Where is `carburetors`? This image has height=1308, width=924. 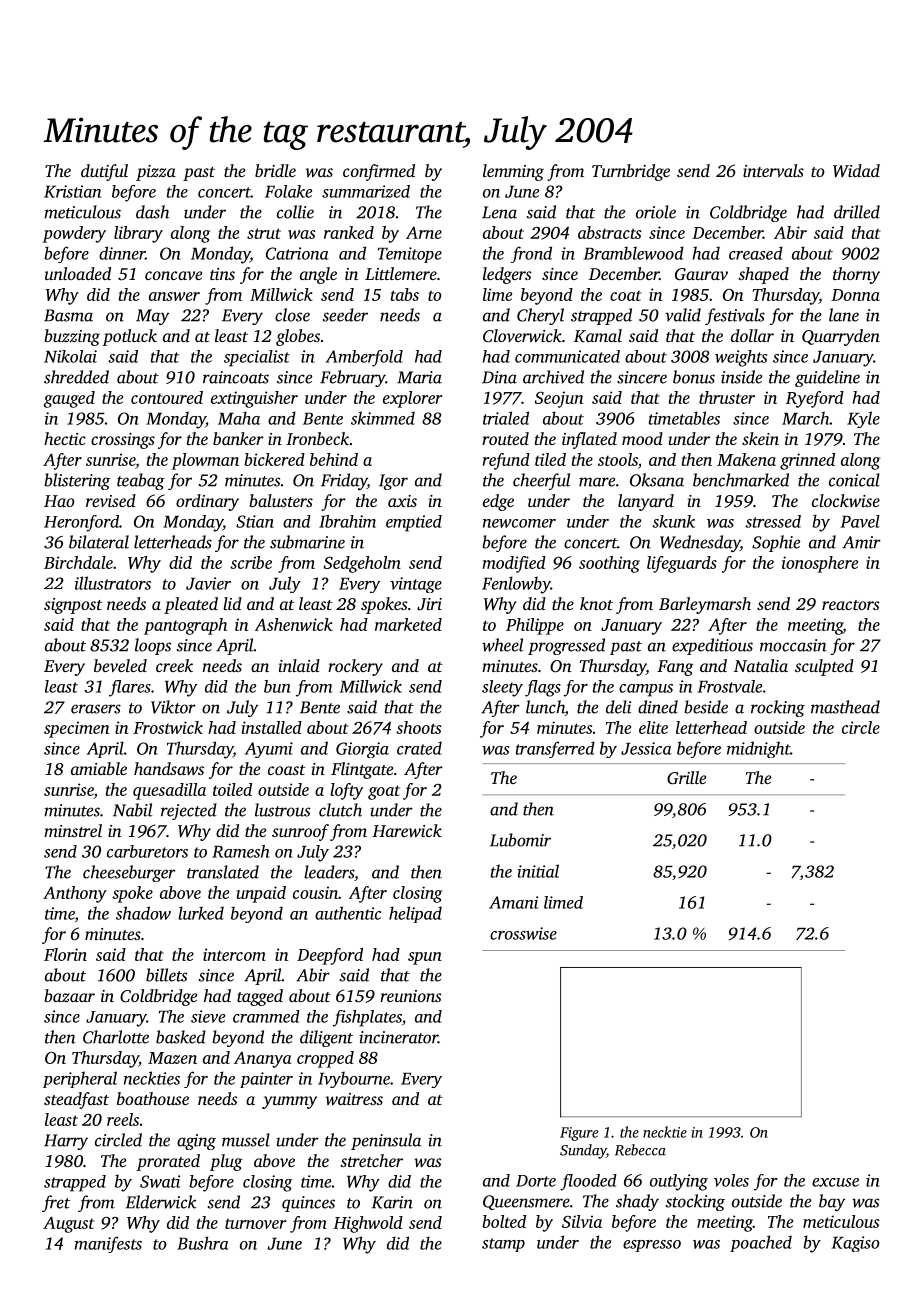 carburetors is located at coordinates (147, 851).
